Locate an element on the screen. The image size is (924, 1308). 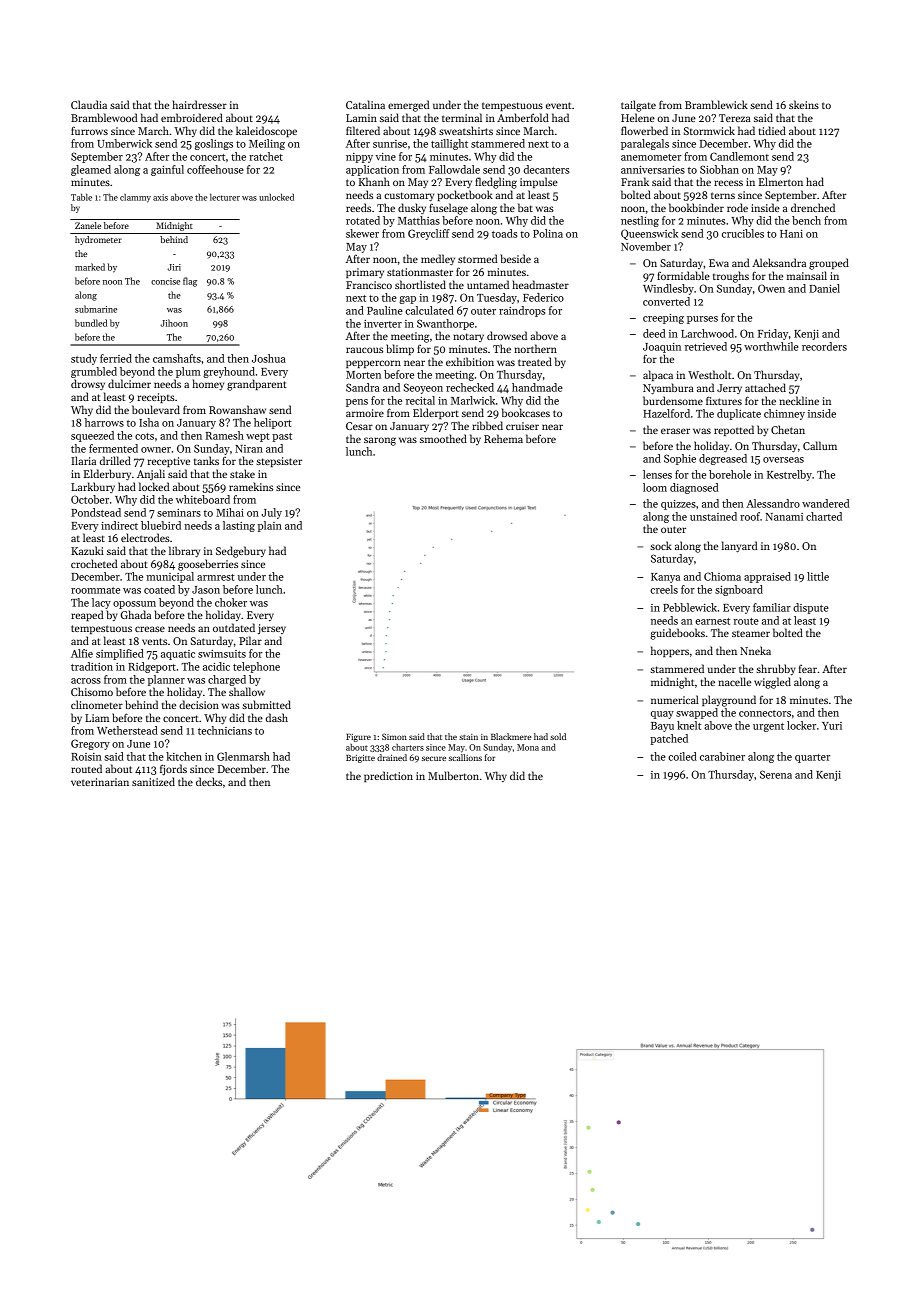
outdated is located at coordinates (234, 627).
